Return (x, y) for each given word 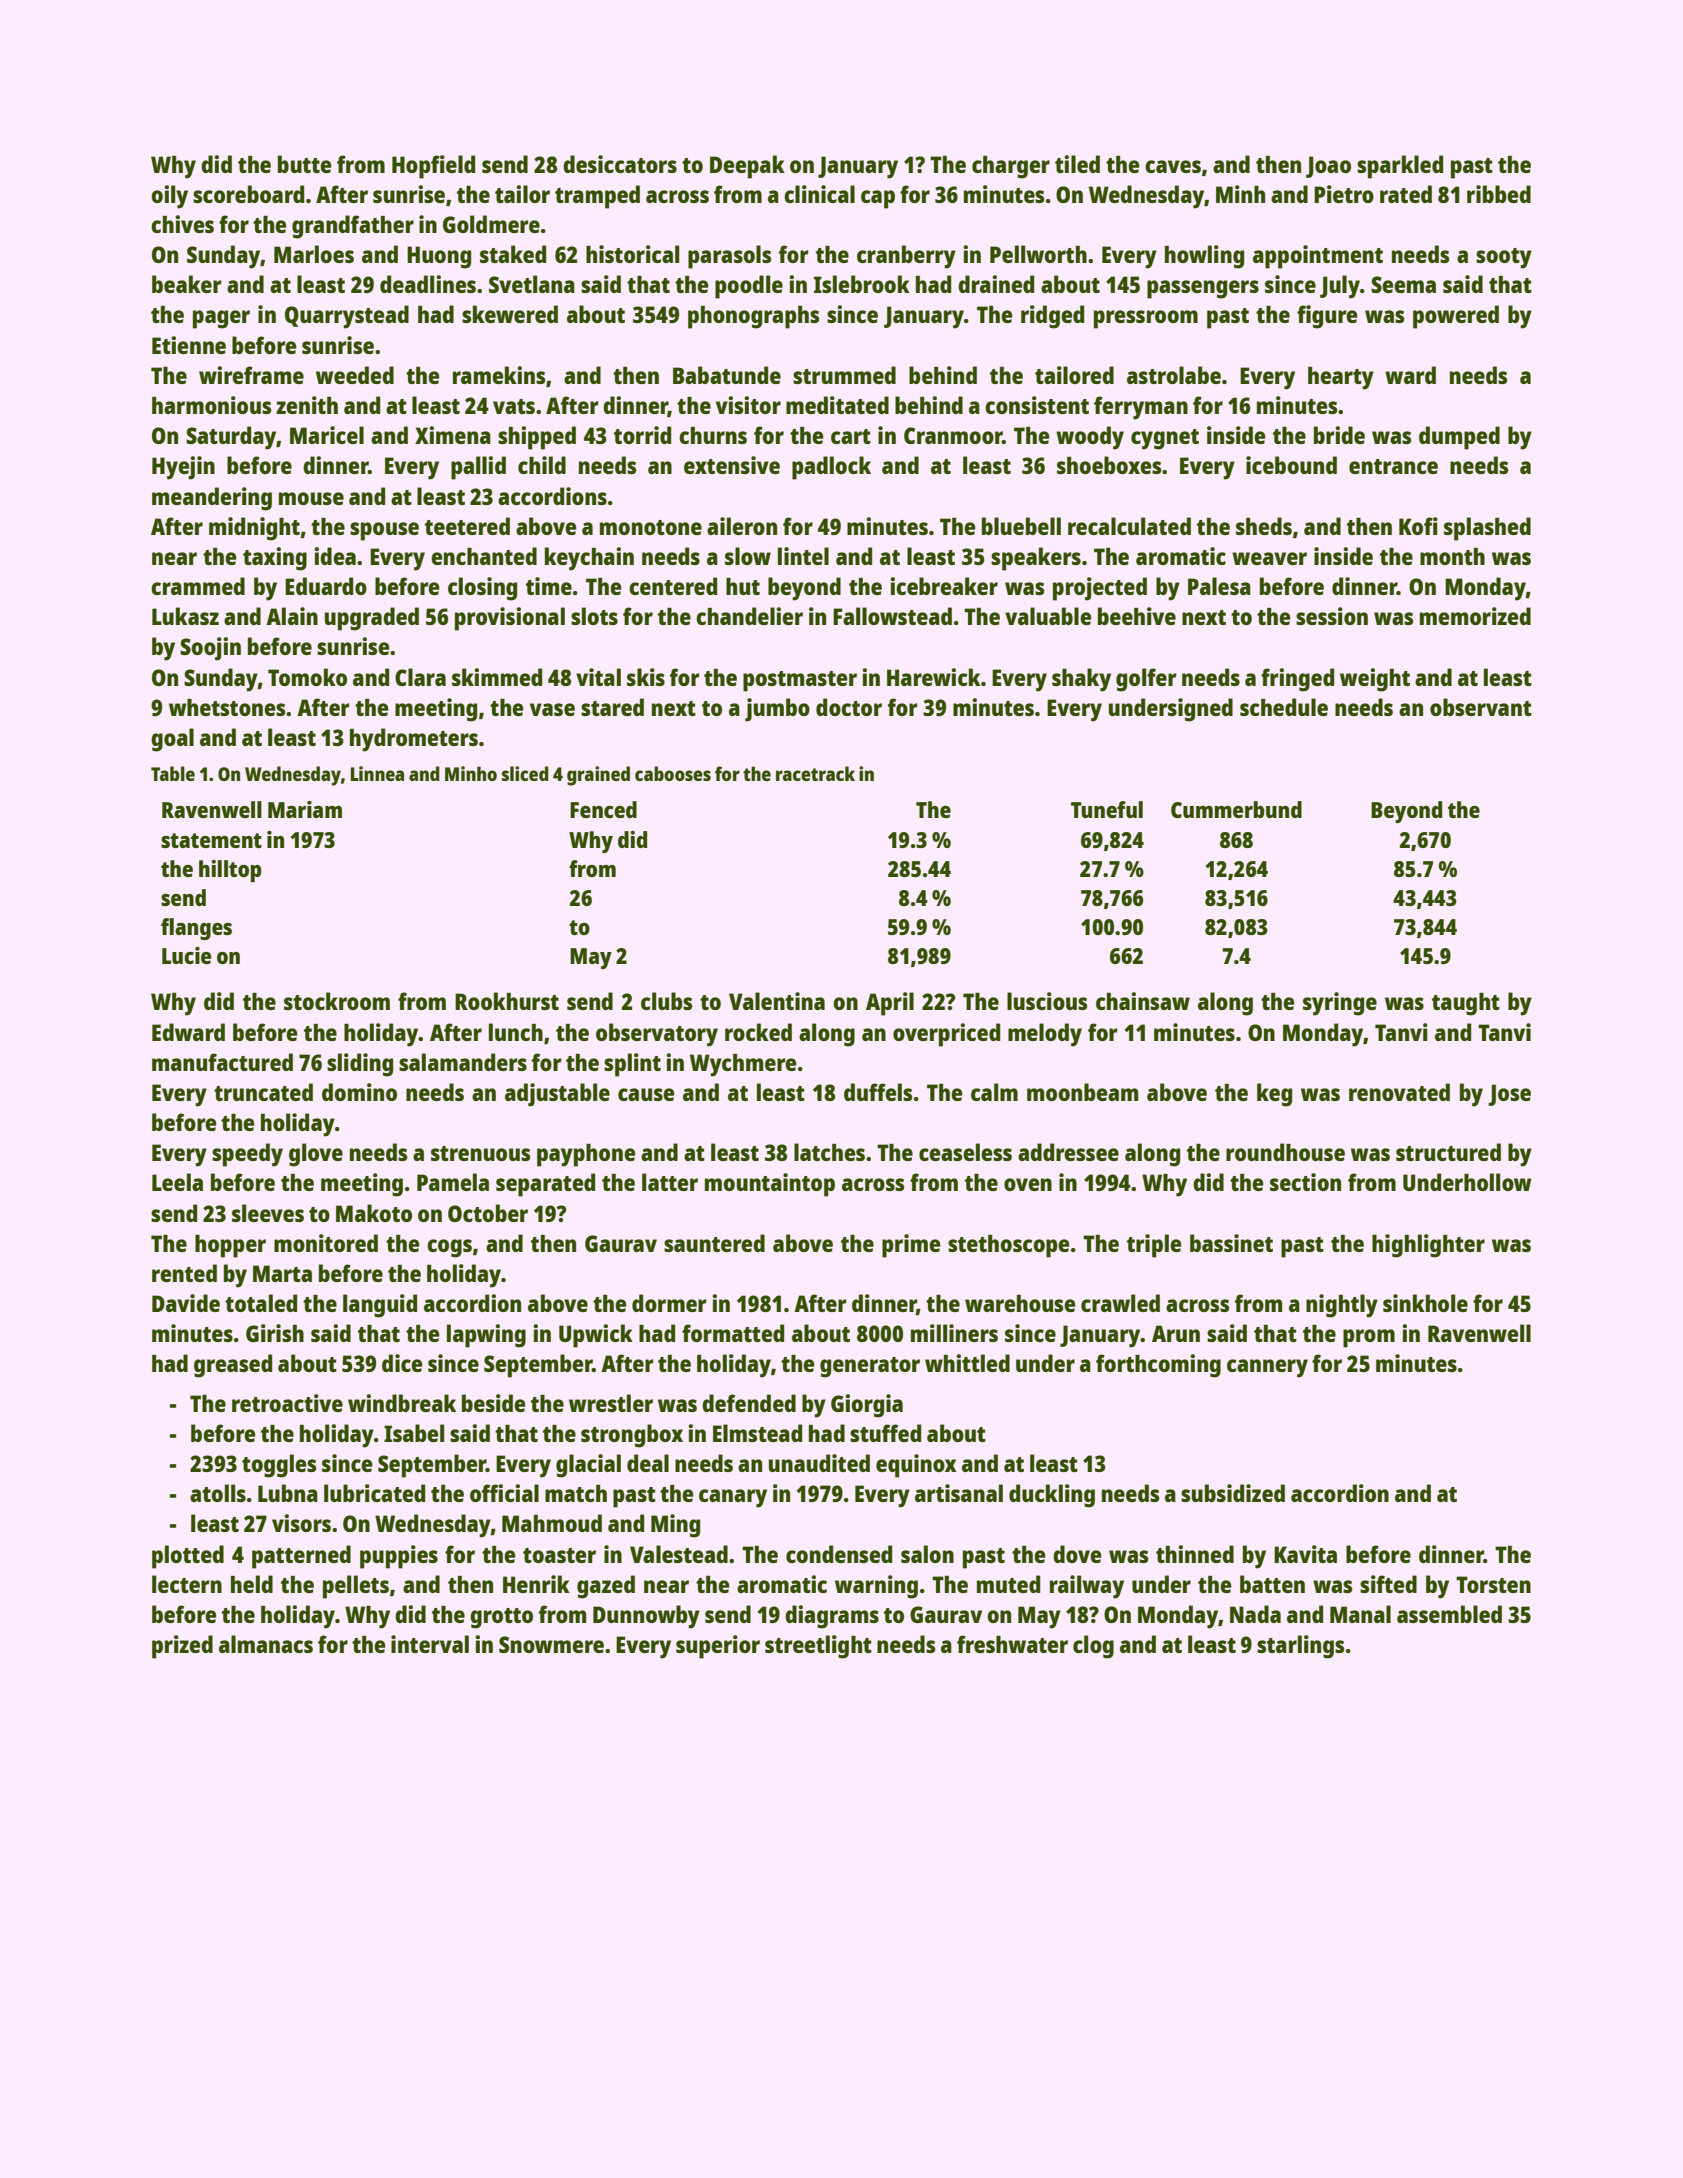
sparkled (1400, 167)
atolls (218, 1493)
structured (1448, 1152)
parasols (729, 257)
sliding (360, 1065)
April (890, 1004)
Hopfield (433, 167)
